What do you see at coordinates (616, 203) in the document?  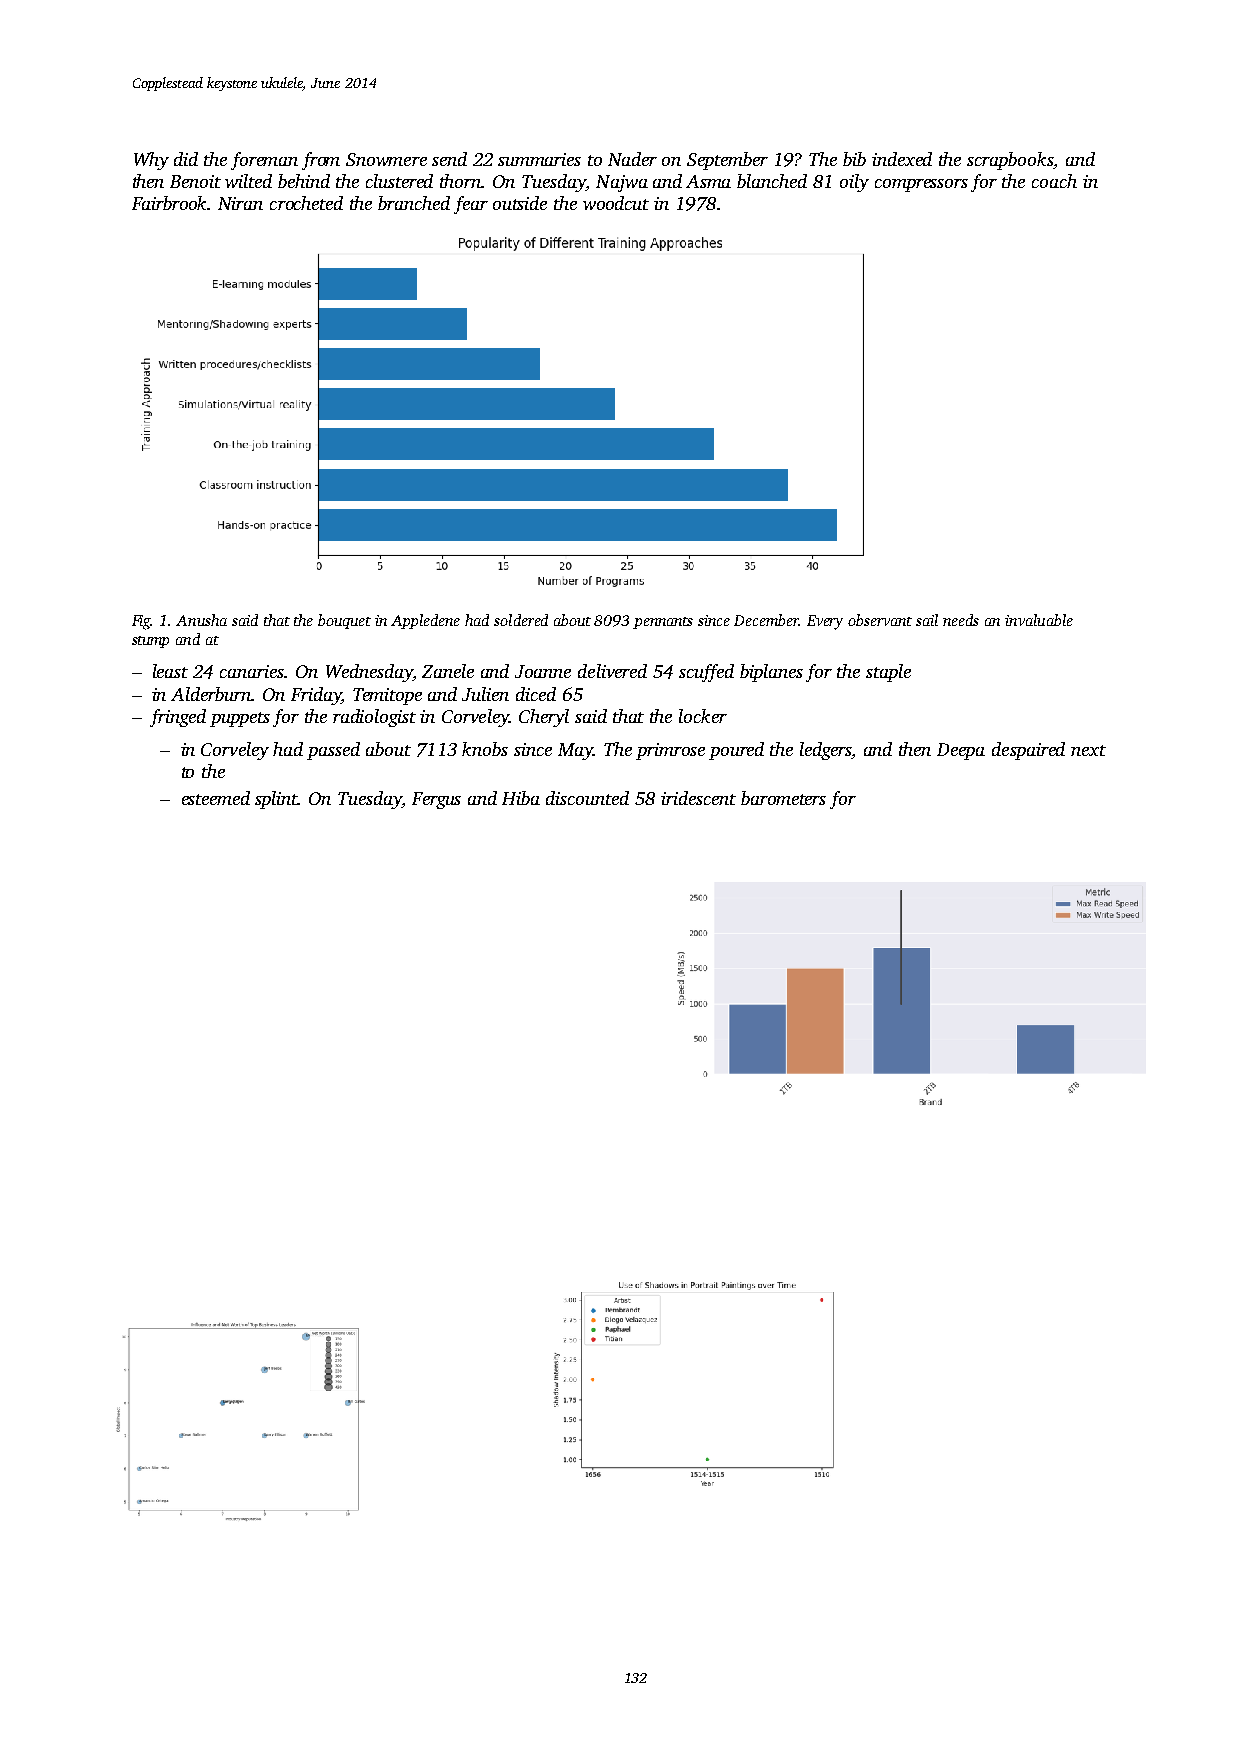 I see `woodcut` at bounding box center [616, 203].
